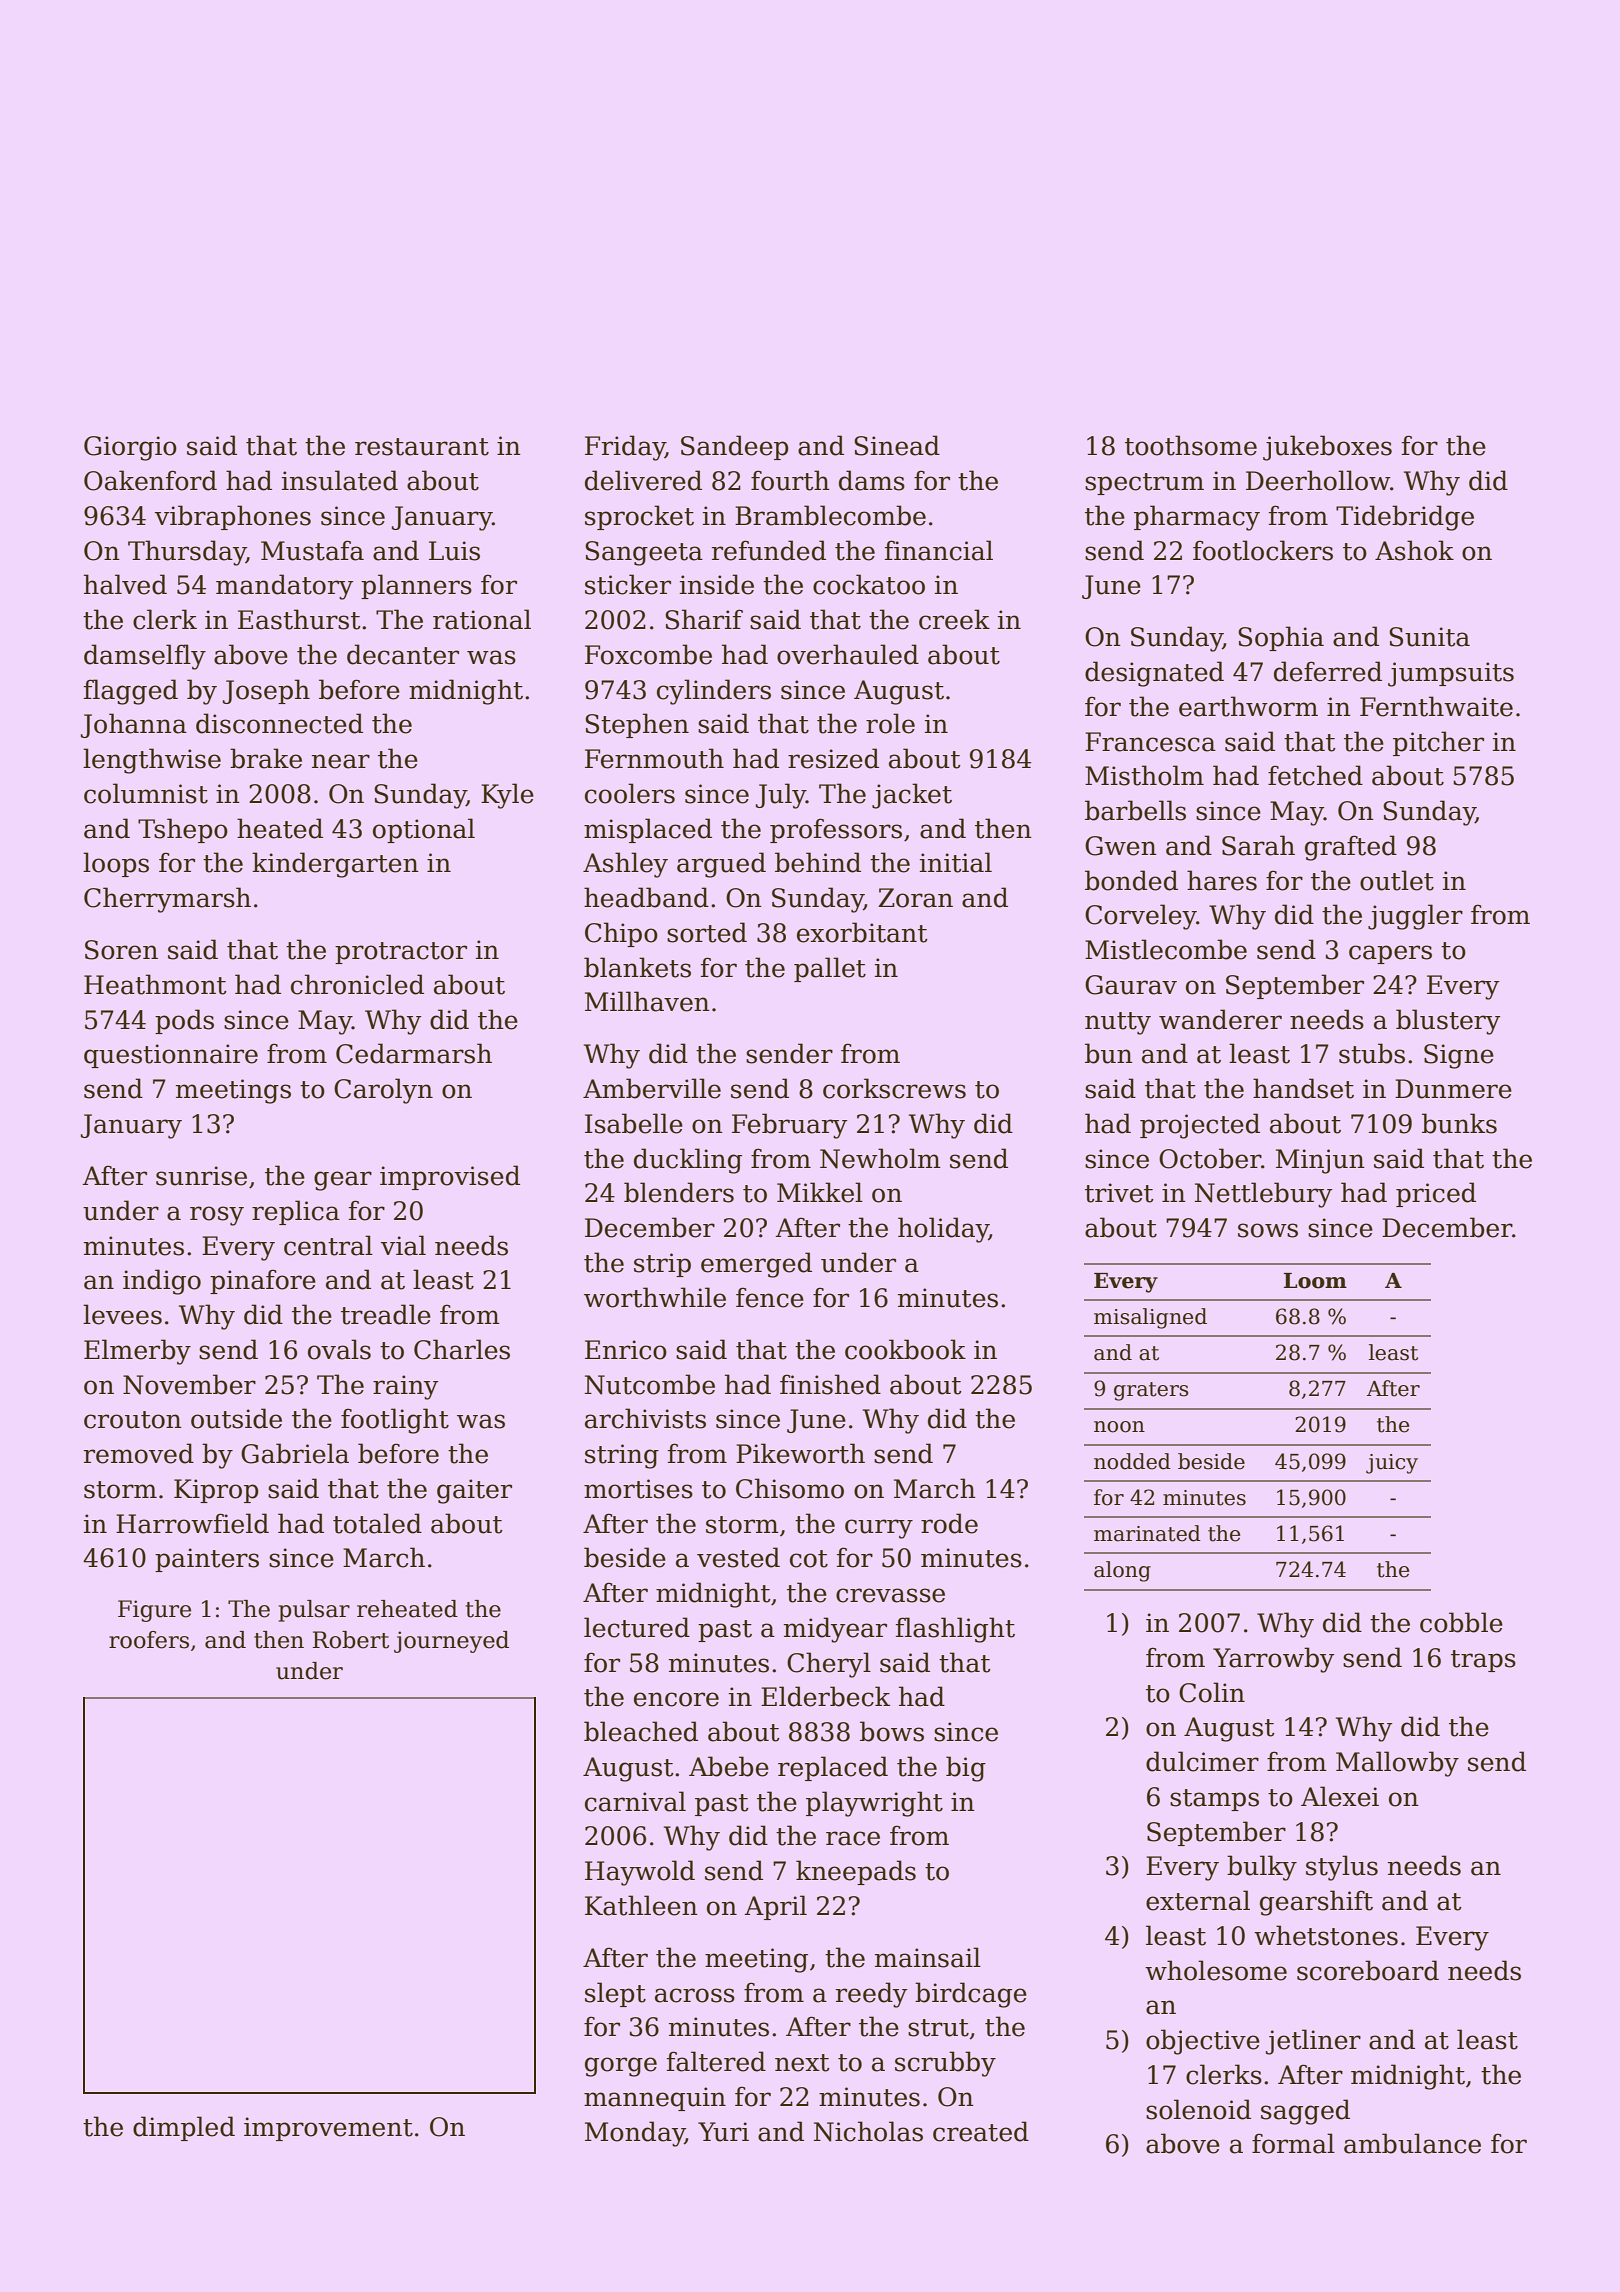 The width and height of the screenshot is (1620, 2292). I want to click on strut, so click(938, 2028).
